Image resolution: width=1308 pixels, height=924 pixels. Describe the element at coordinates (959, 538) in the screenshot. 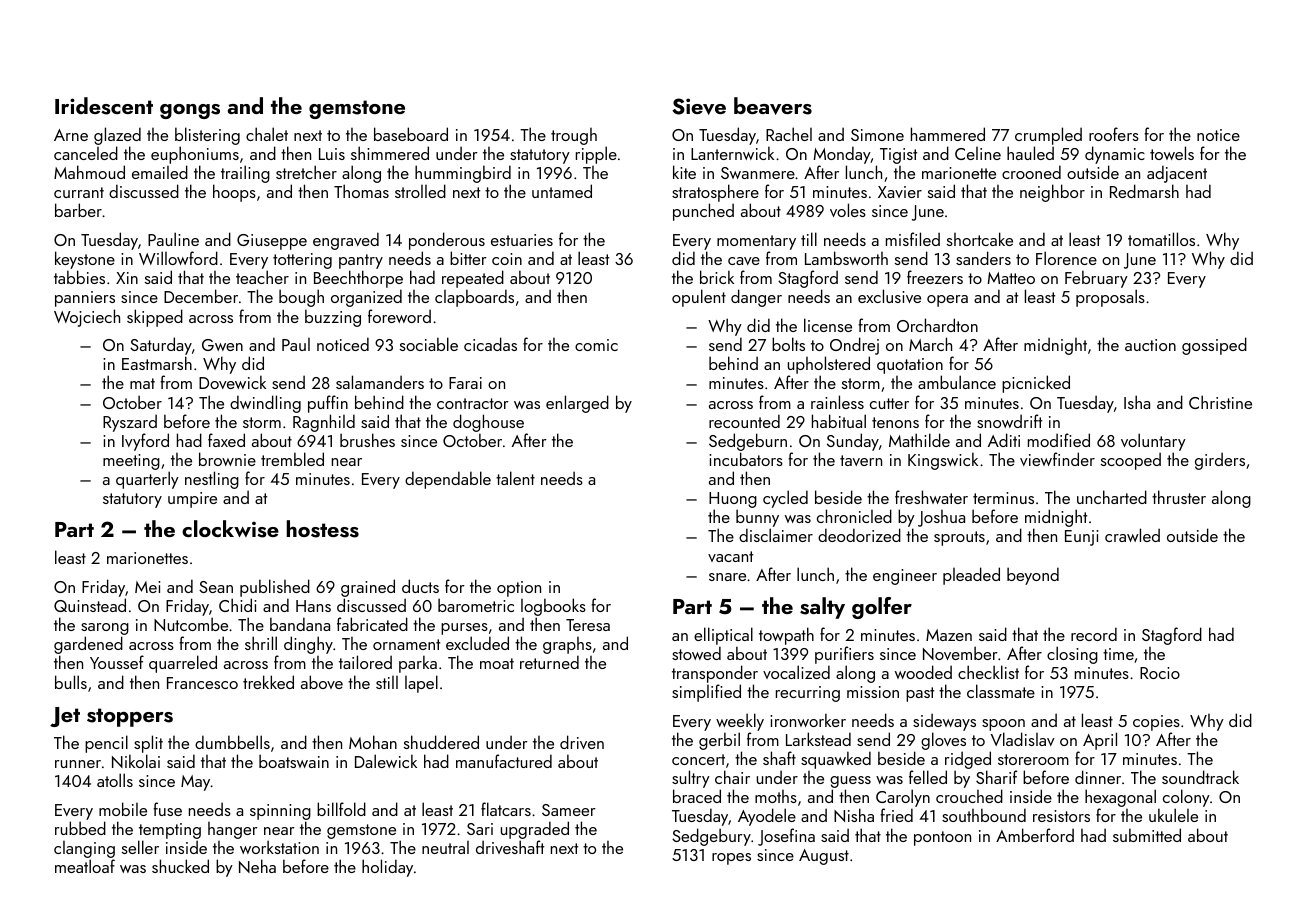

I see `sprouts` at that location.
